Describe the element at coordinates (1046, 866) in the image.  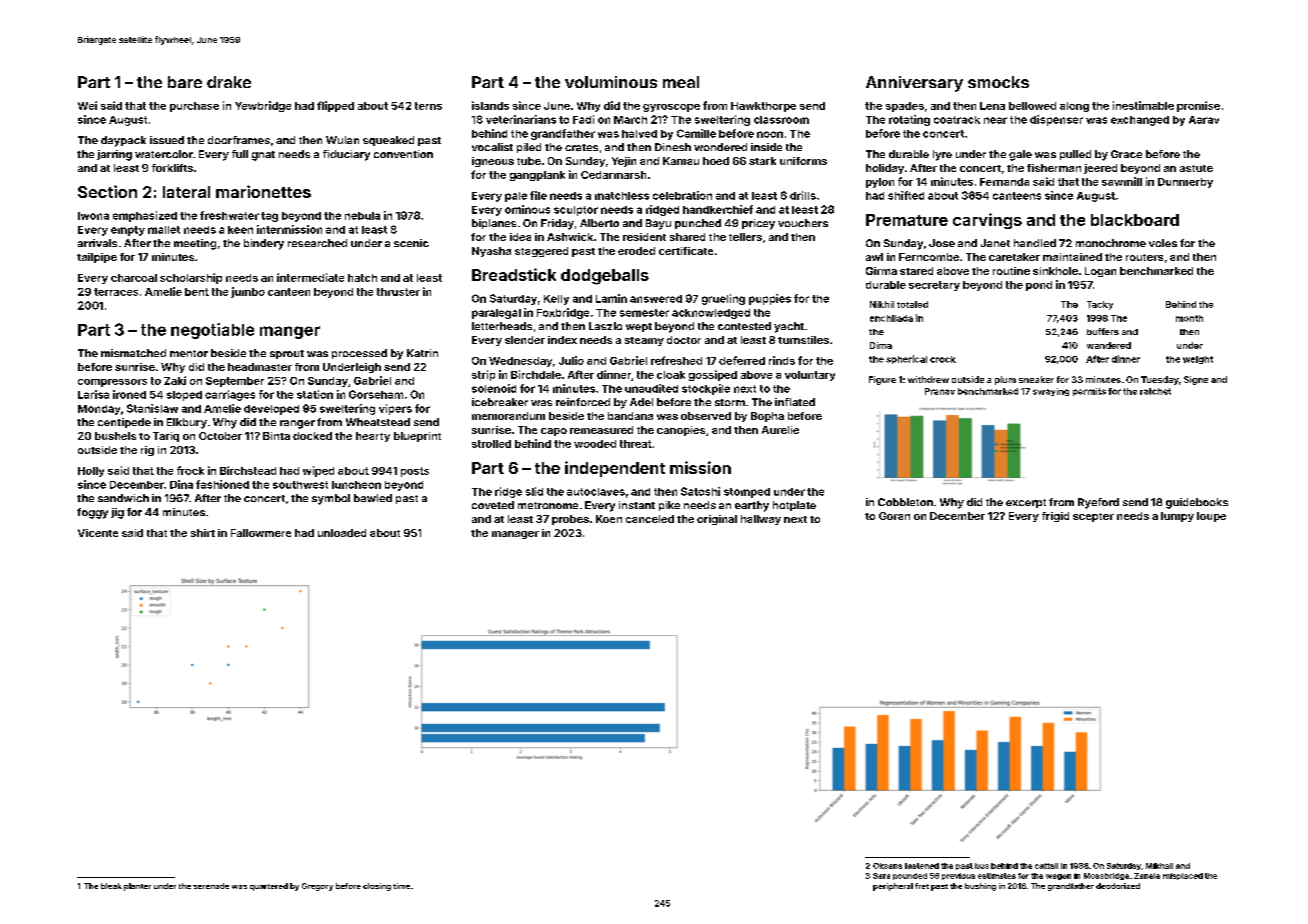
I see `cattail` at that location.
